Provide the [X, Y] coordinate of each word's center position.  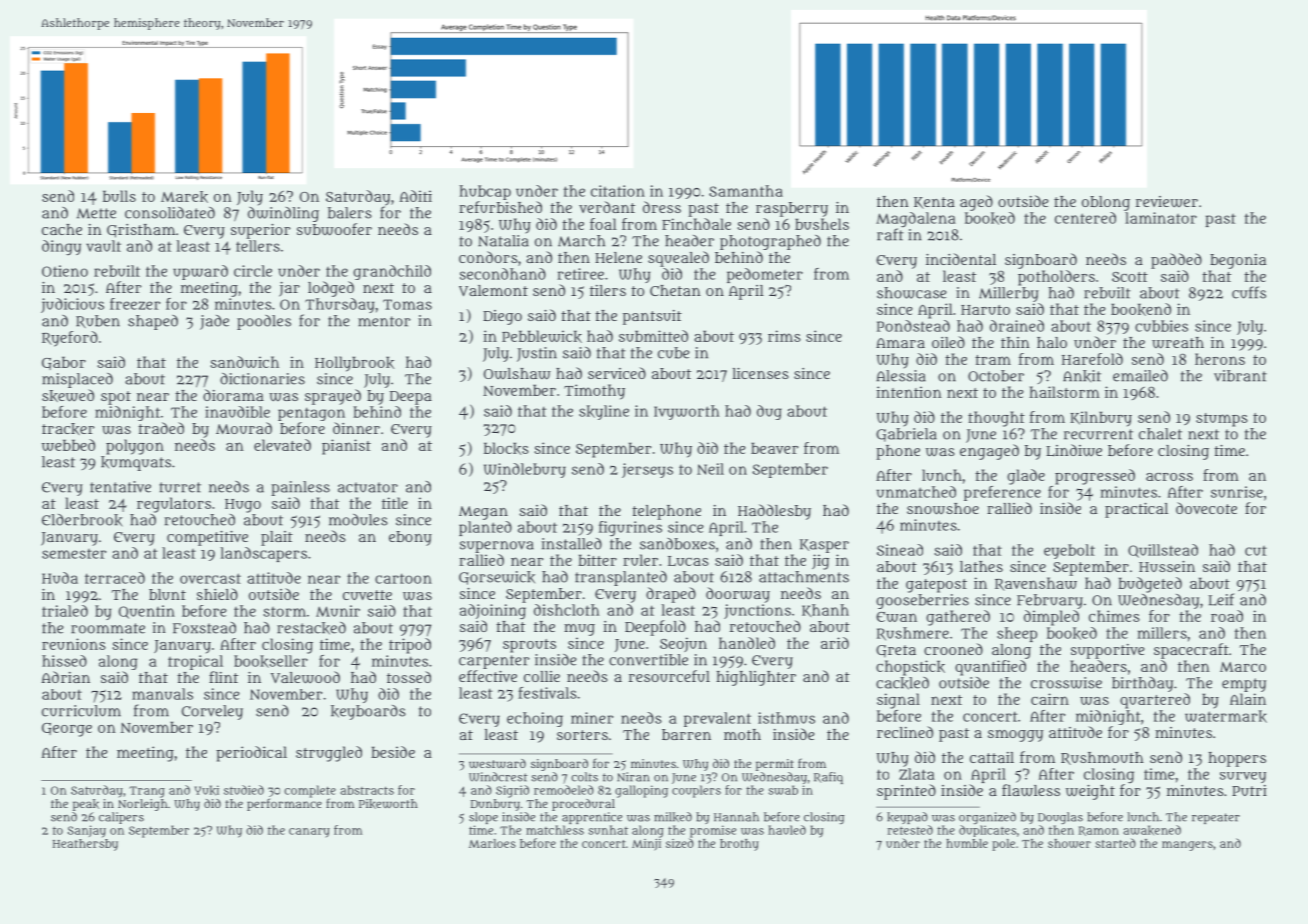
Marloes [492, 843]
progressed [1095, 477]
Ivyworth [686, 412]
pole [1003, 845]
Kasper [824, 546]
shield [217, 594]
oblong [1106, 203]
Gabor [64, 363]
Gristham [141, 231]
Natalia [503, 241]
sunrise [1237, 492]
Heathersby [85, 845]
